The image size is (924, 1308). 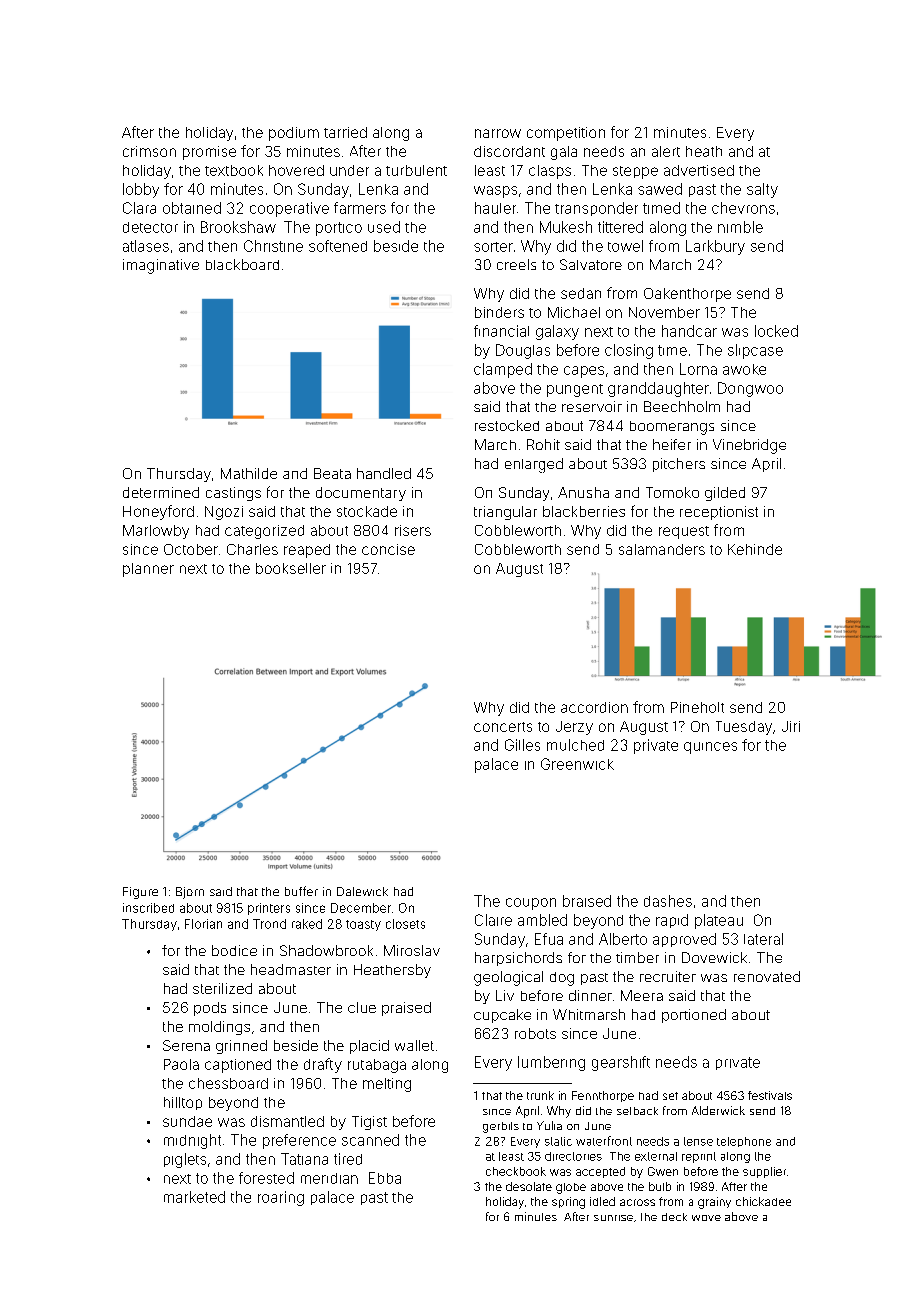 What do you see at coordinates (190, 893) in the screenshot?
I see `Bjorn` at bounding box center [190, 893].
